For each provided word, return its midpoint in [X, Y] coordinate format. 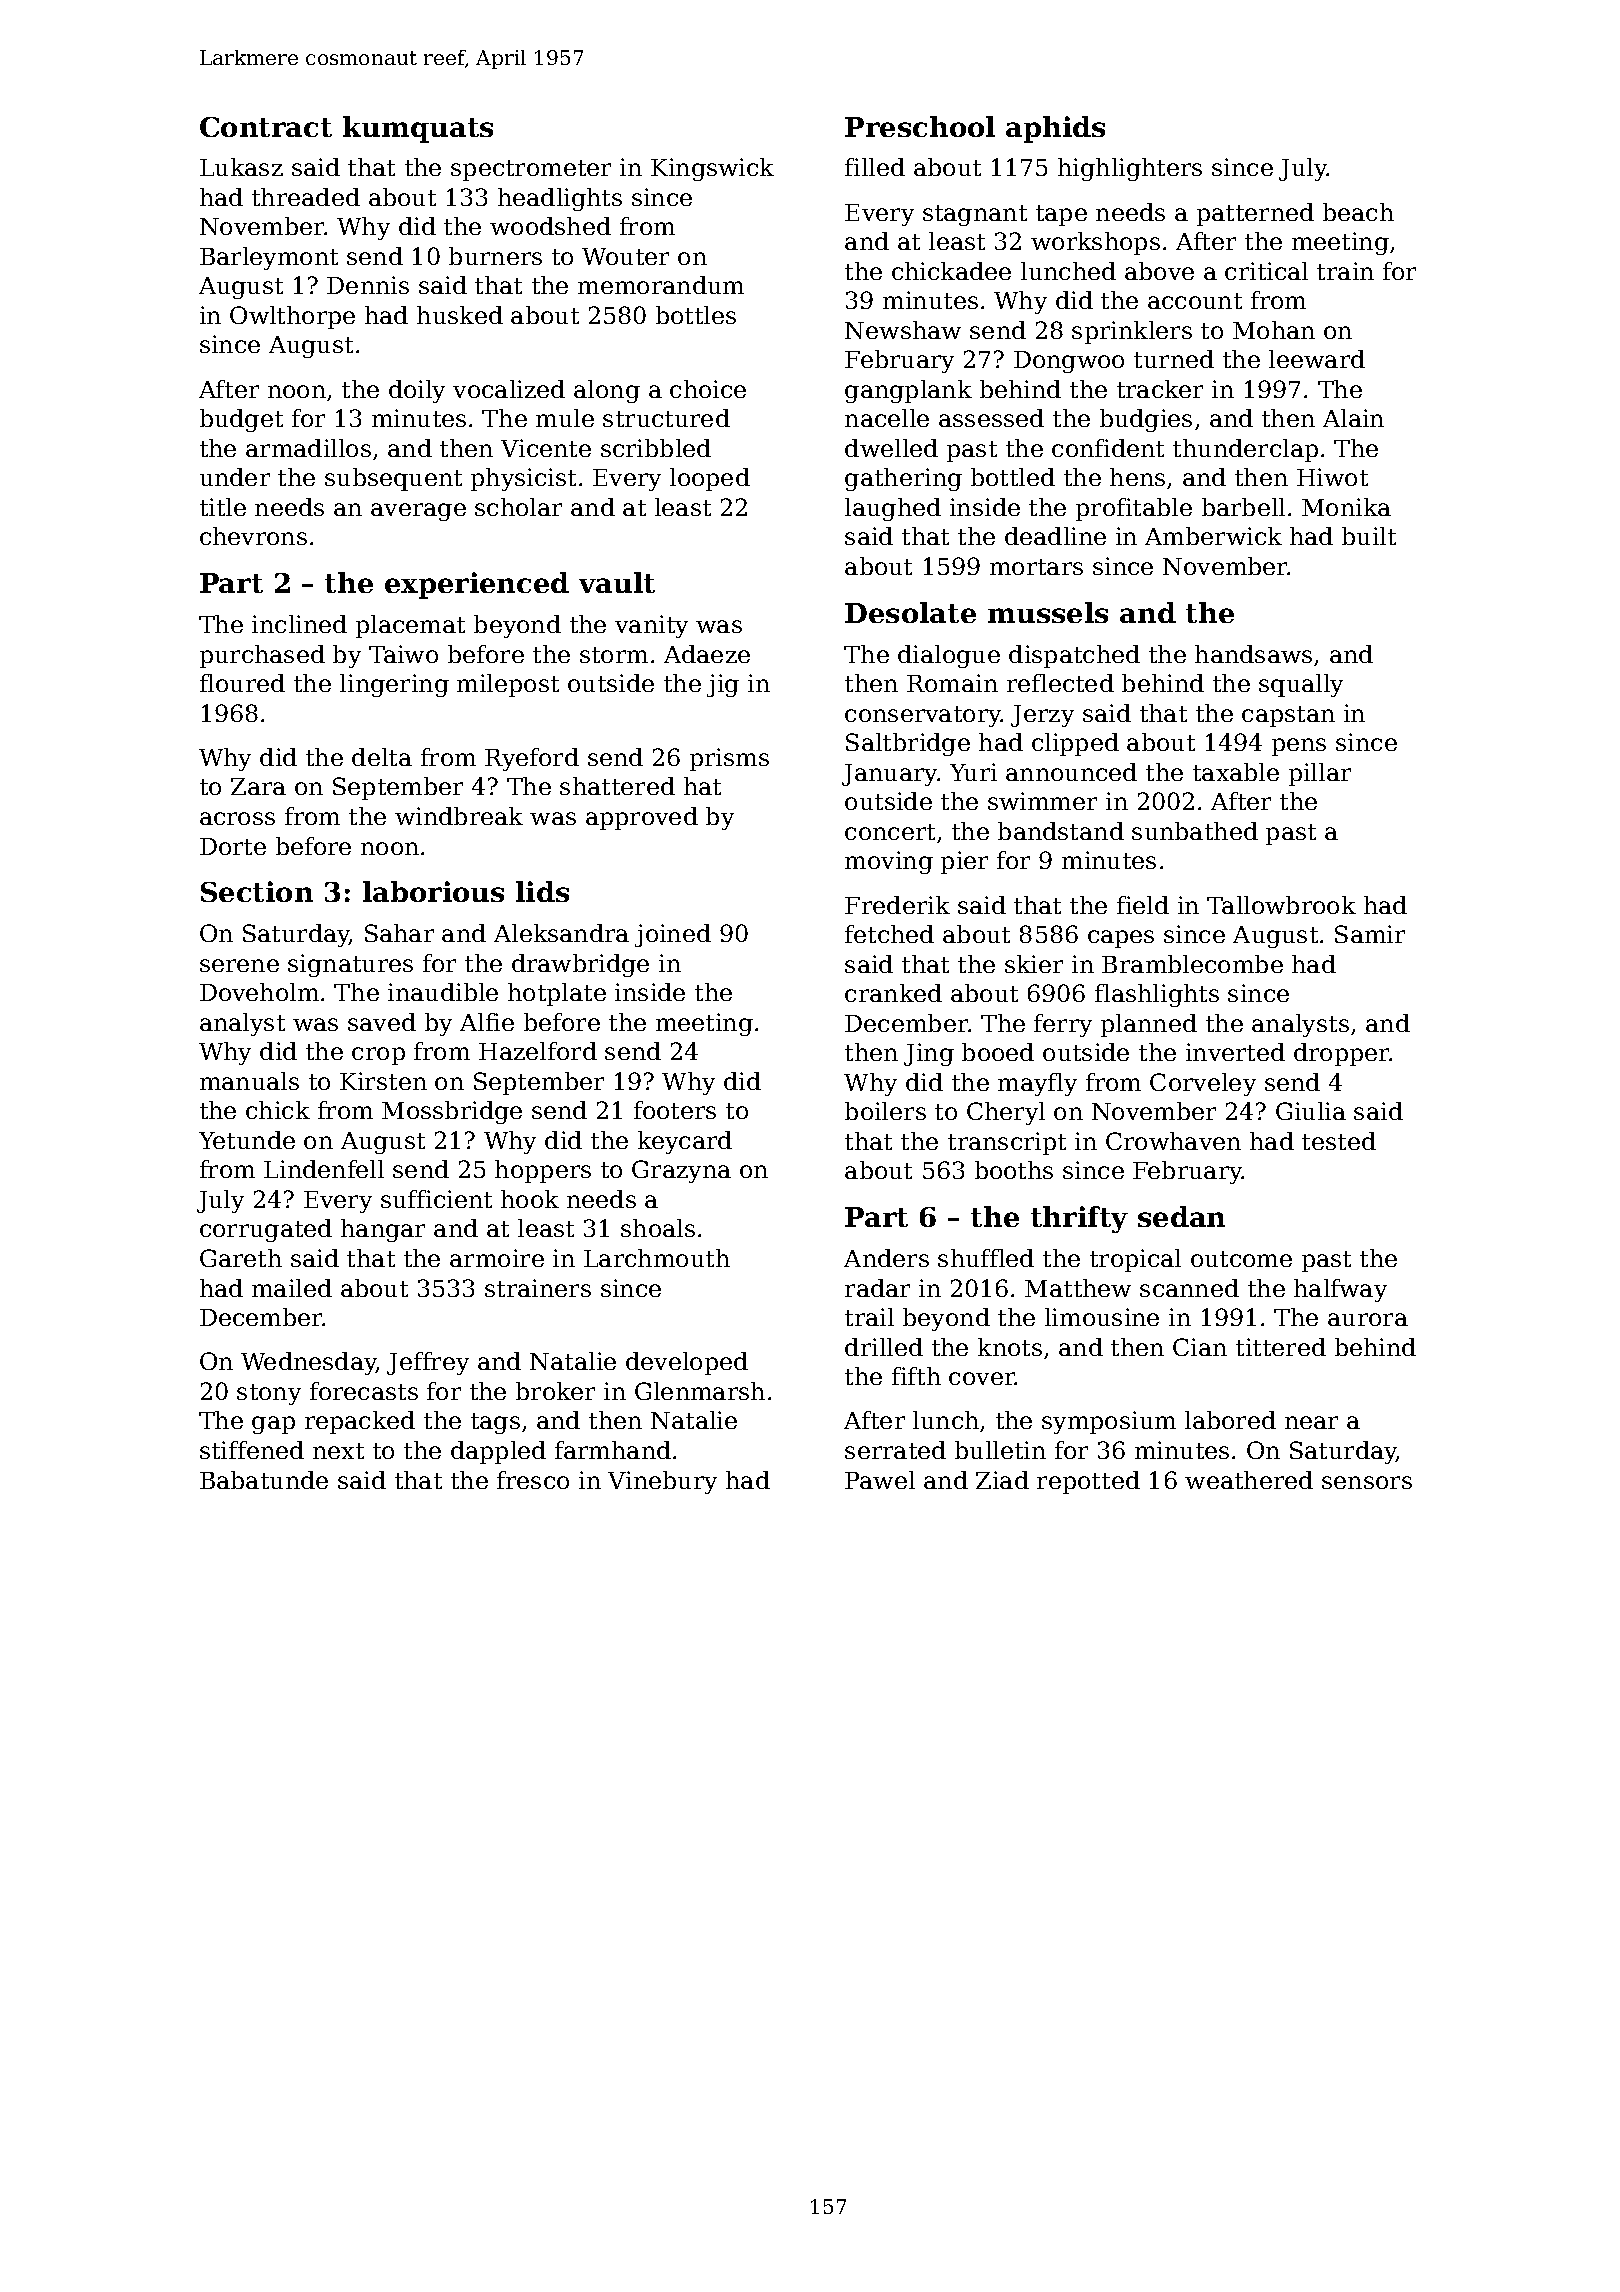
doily [417, 391]
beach [1358, 212]
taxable [1236, 772]
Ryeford [532, 759]
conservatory [923, 716]
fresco [533, 1480]
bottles [696, 315]
